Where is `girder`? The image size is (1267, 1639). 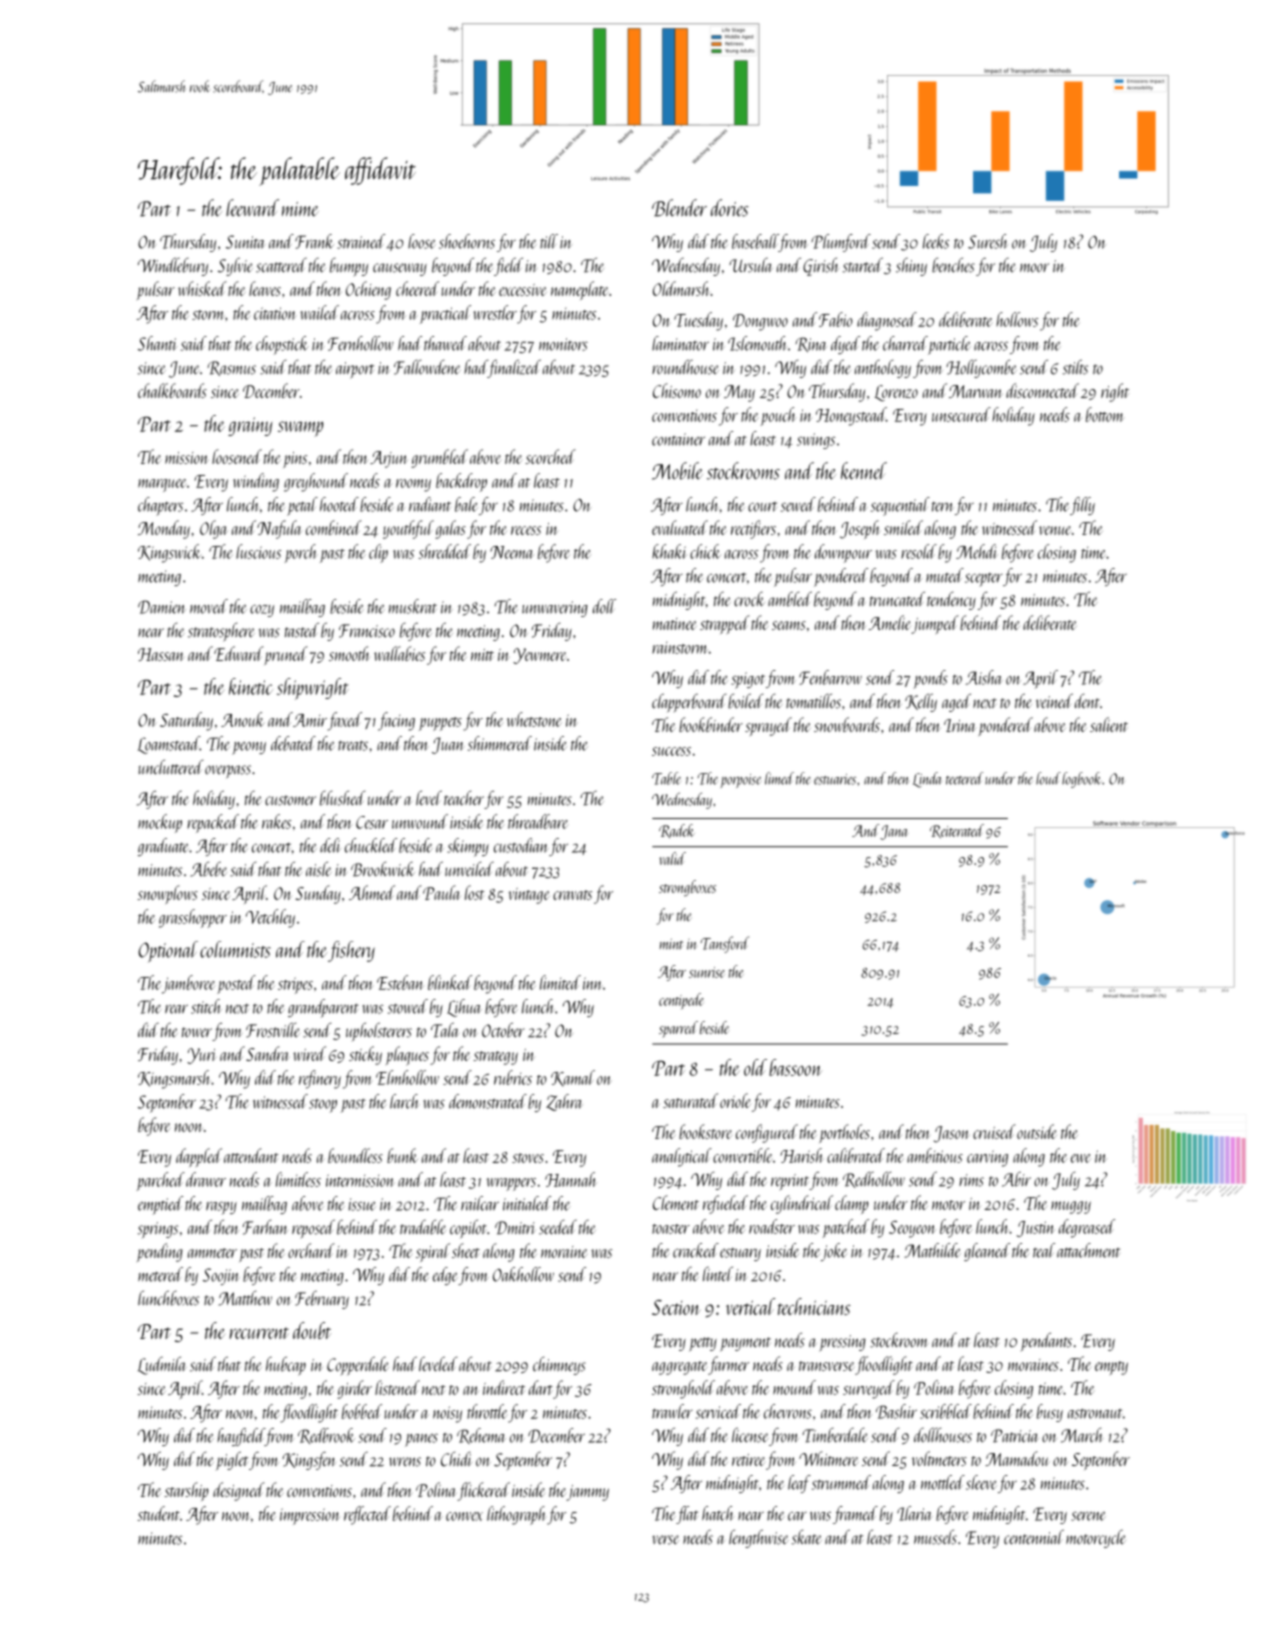 girder is located at coordinates (354, 1389).
